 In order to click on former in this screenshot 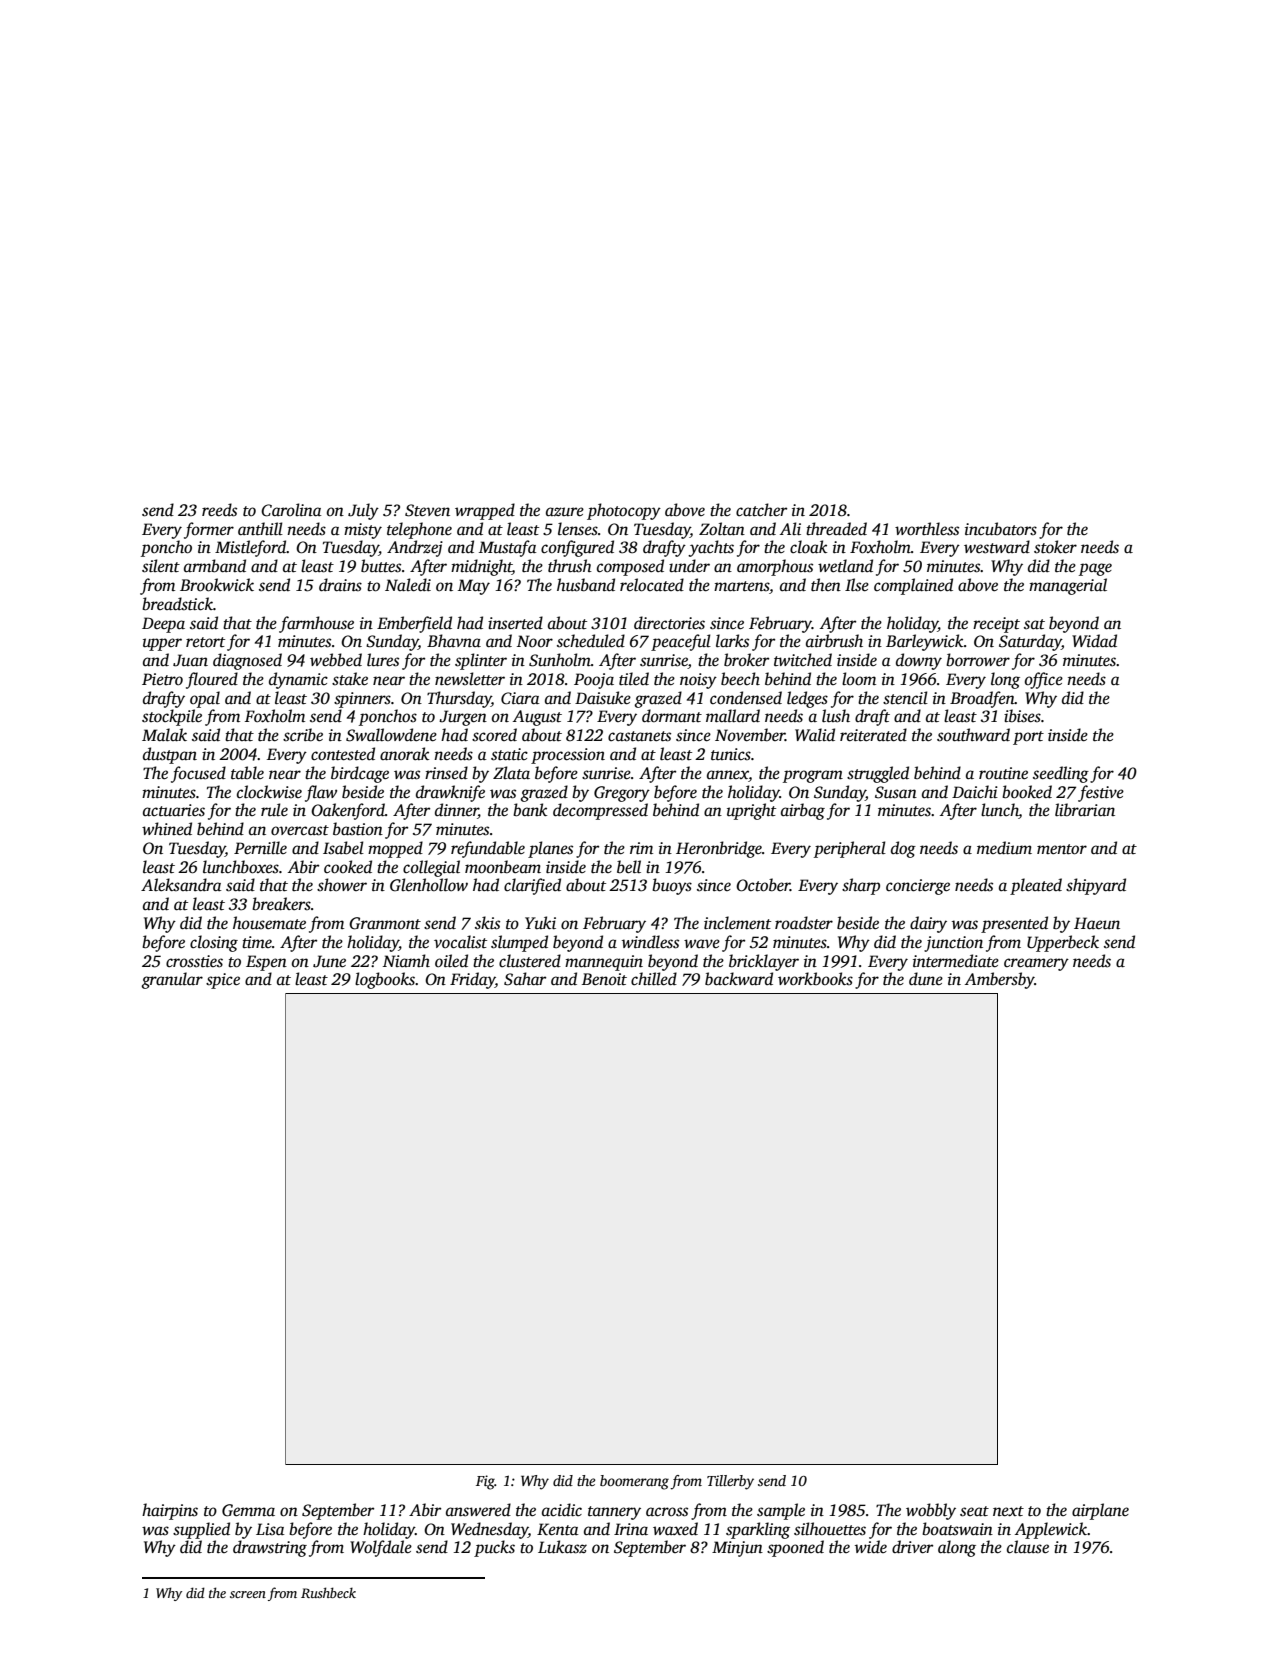, I will do `click(209, 530)`.
